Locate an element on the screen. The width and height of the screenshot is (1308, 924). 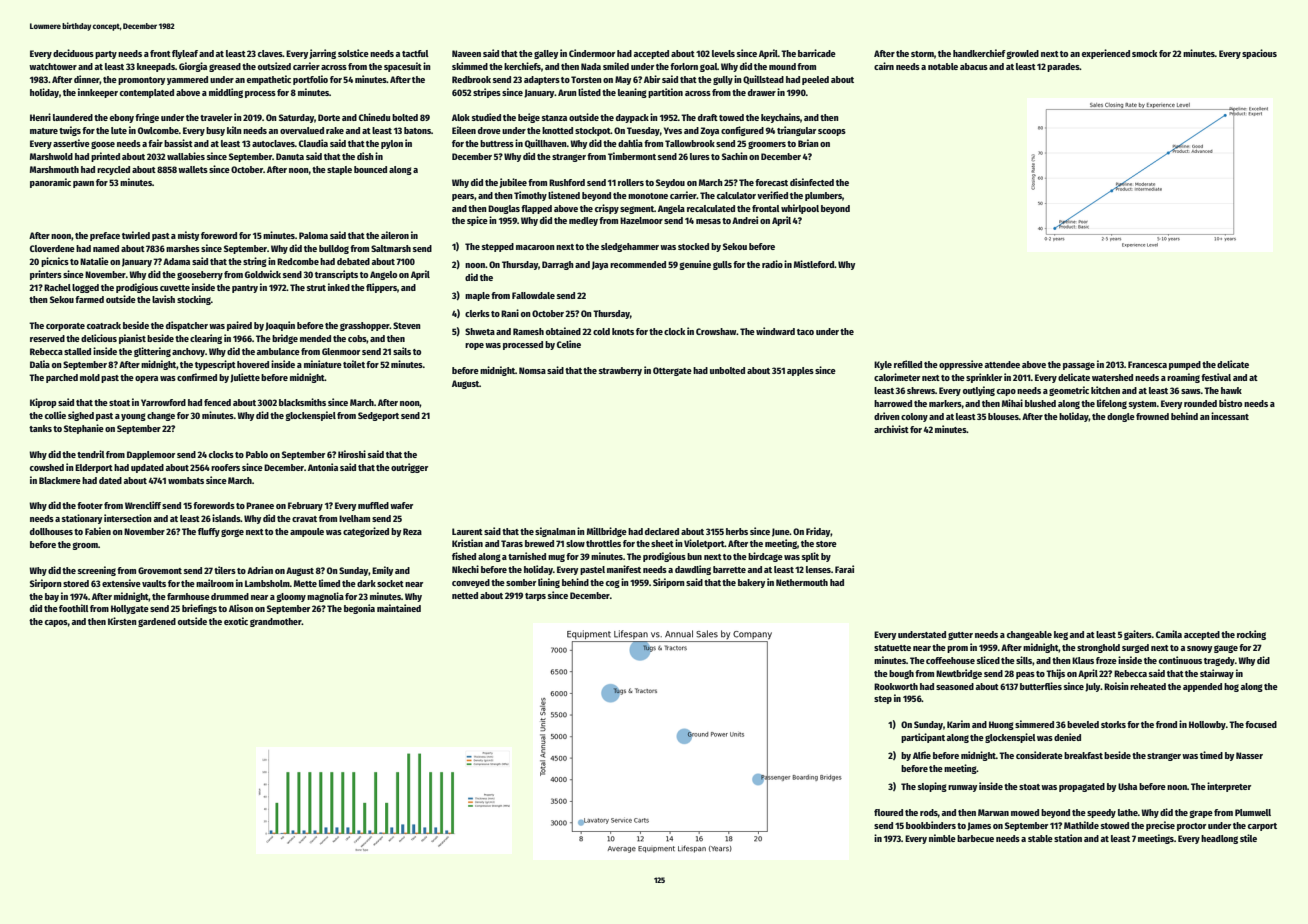
Henri is located at coordinates (40, 117).
